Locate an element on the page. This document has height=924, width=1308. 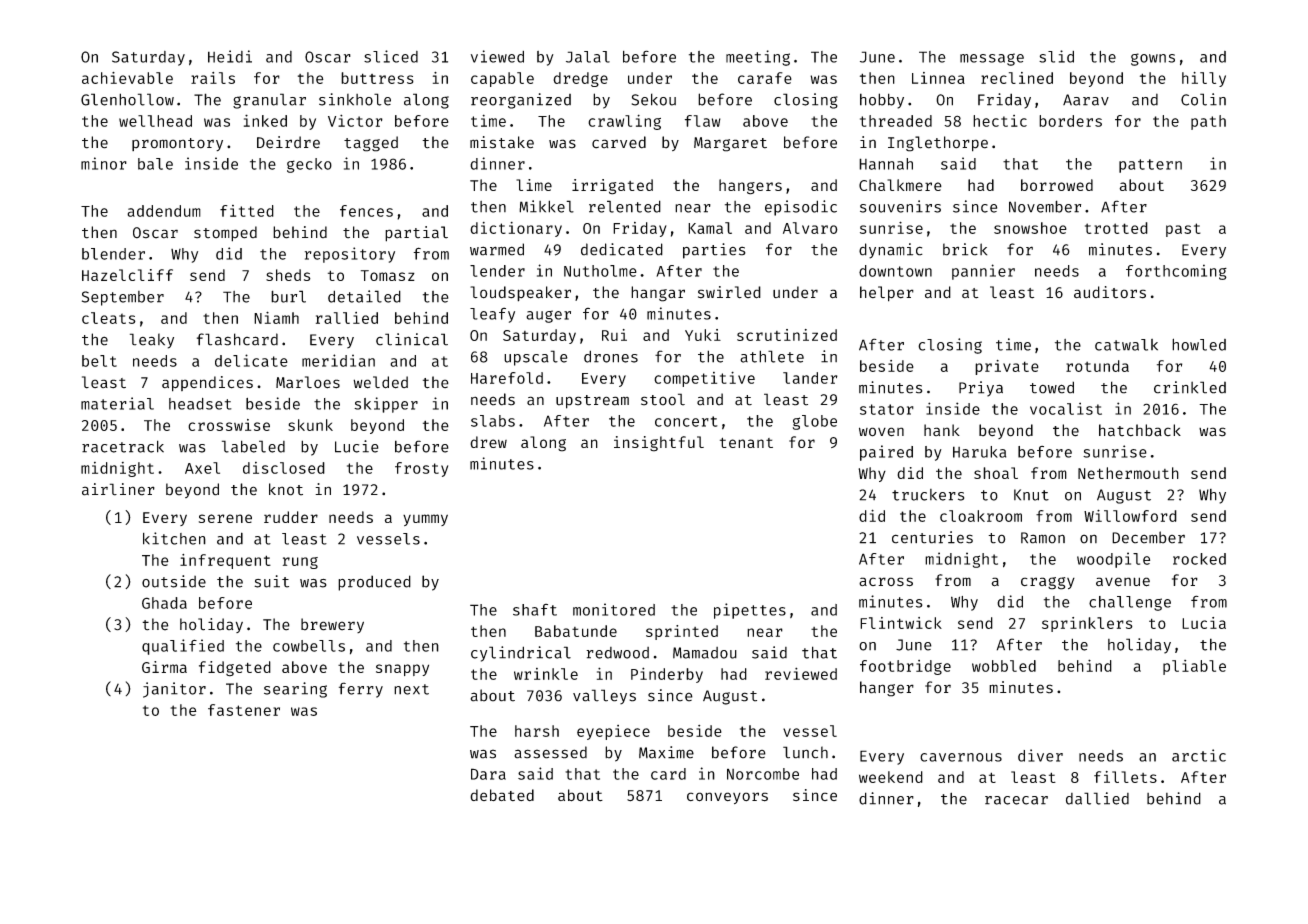
wellhead is located at coordinates (155, 121).
